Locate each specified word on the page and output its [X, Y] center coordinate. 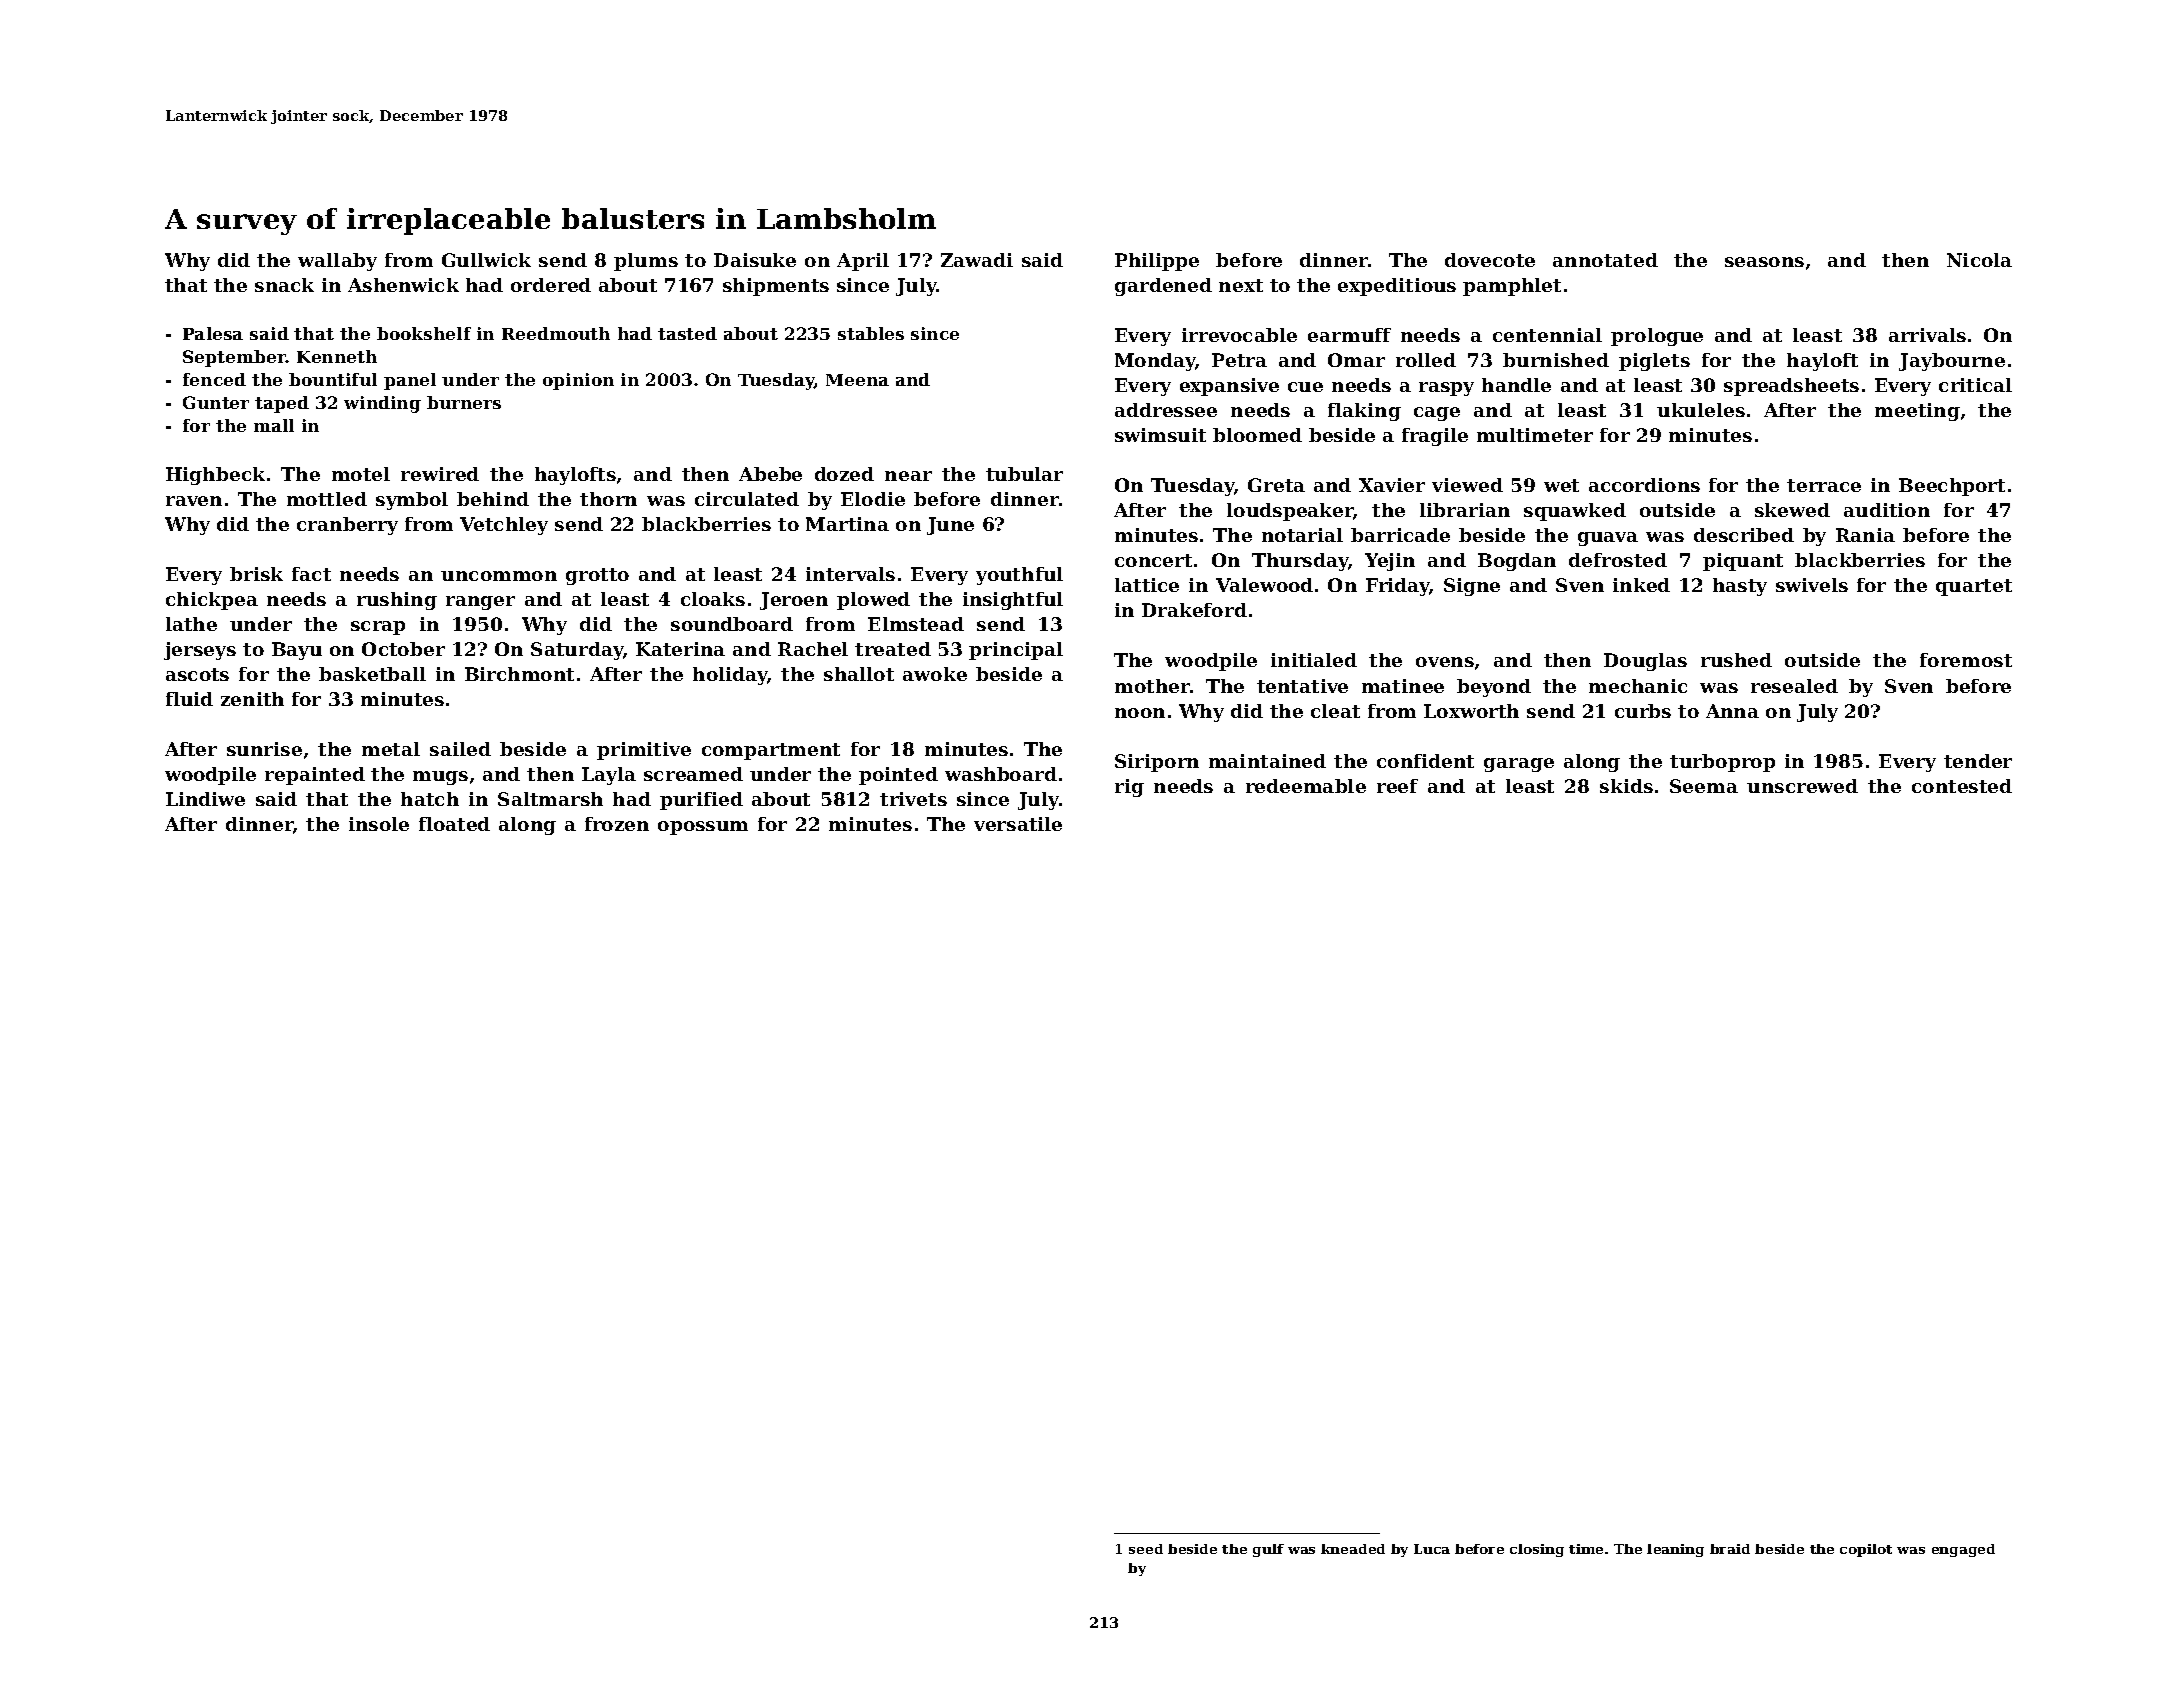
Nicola [1979, 260]
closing [1537, 1550]
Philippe [1157, 262]
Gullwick [486, 260]
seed [1146, 1549]
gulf [1268, 1550]
